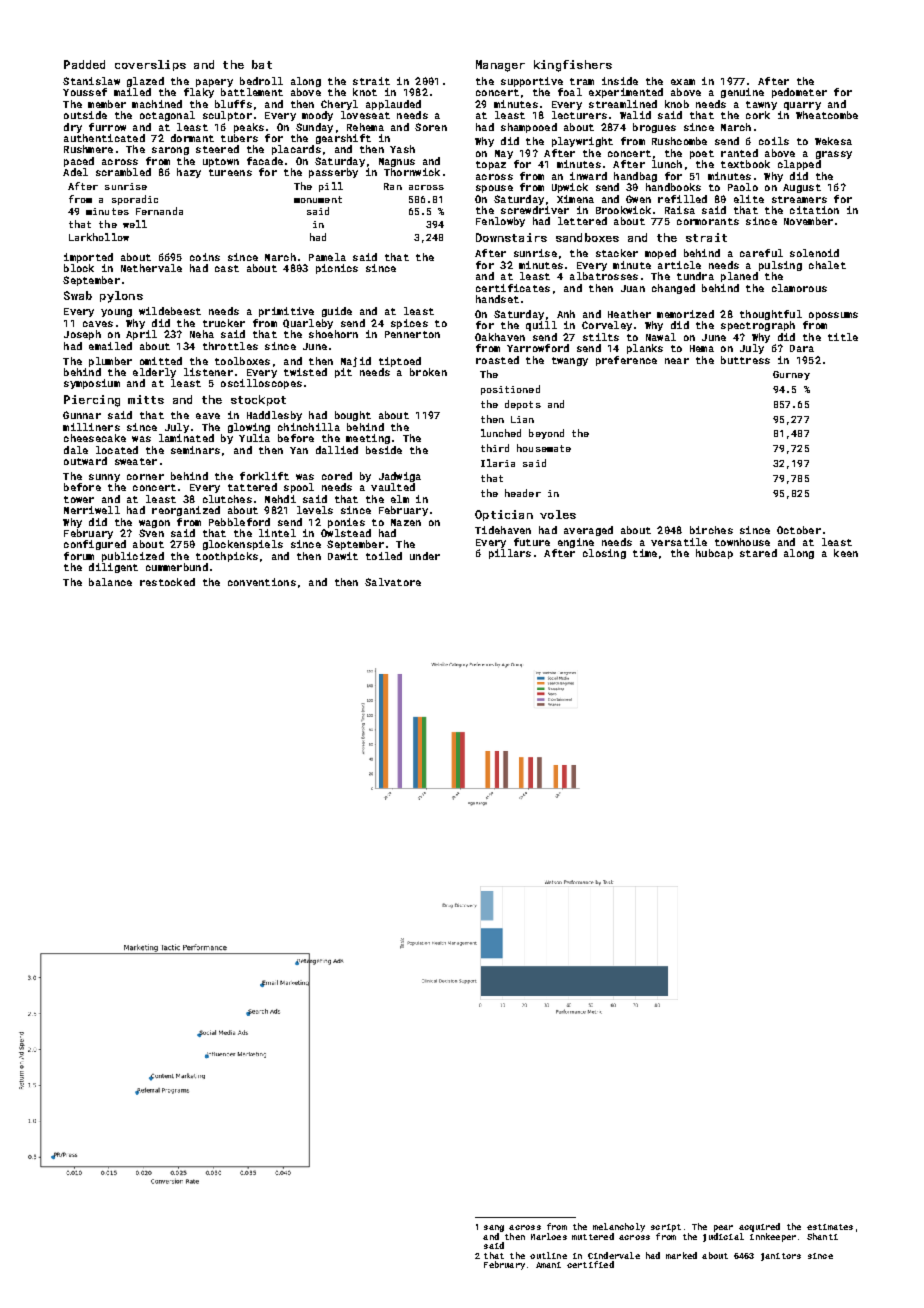  Describe the element at coordinates (265, 161) in the screenshot. I see `facade` at that location.
